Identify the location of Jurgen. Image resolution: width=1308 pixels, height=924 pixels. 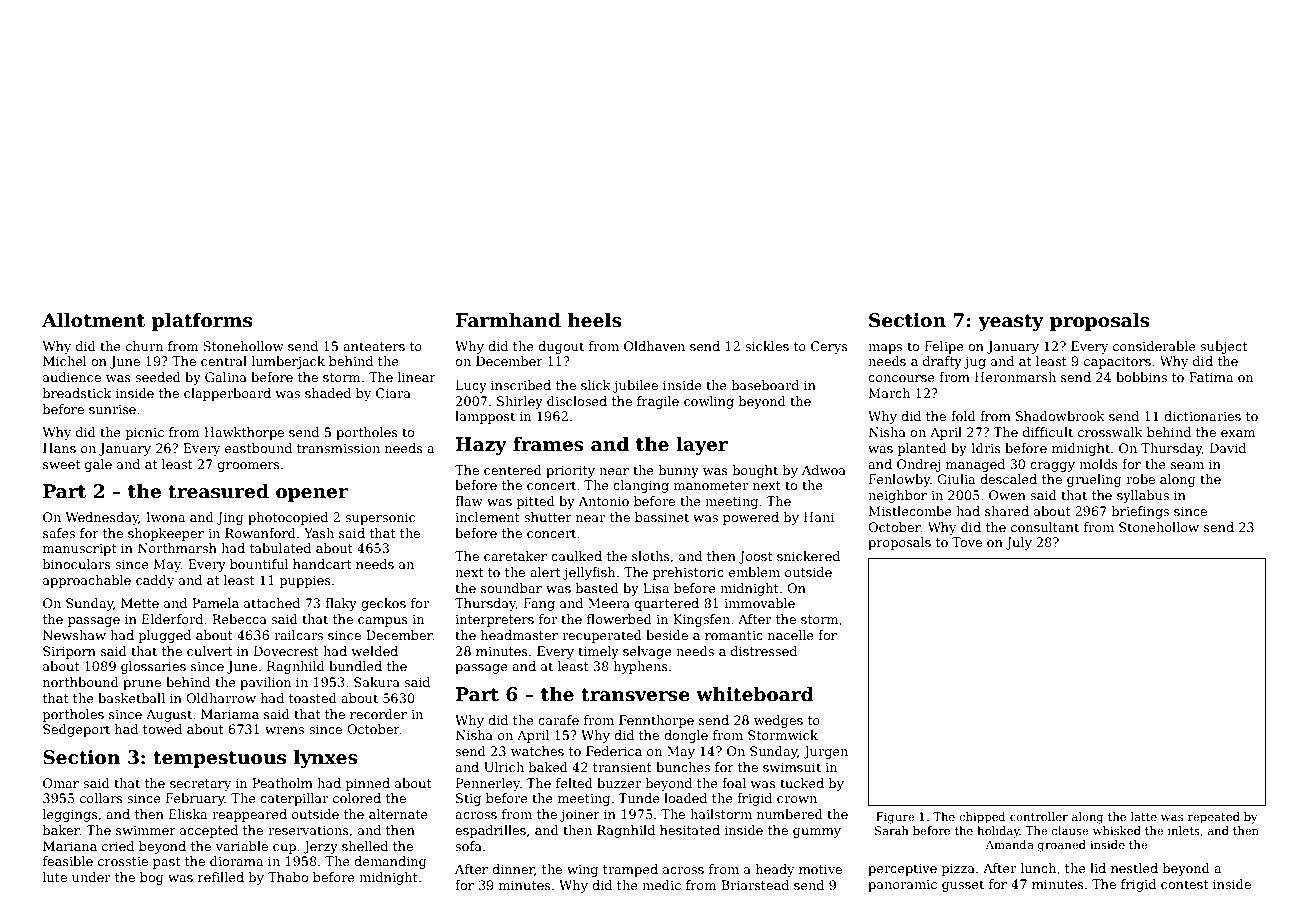
(825, 752).
